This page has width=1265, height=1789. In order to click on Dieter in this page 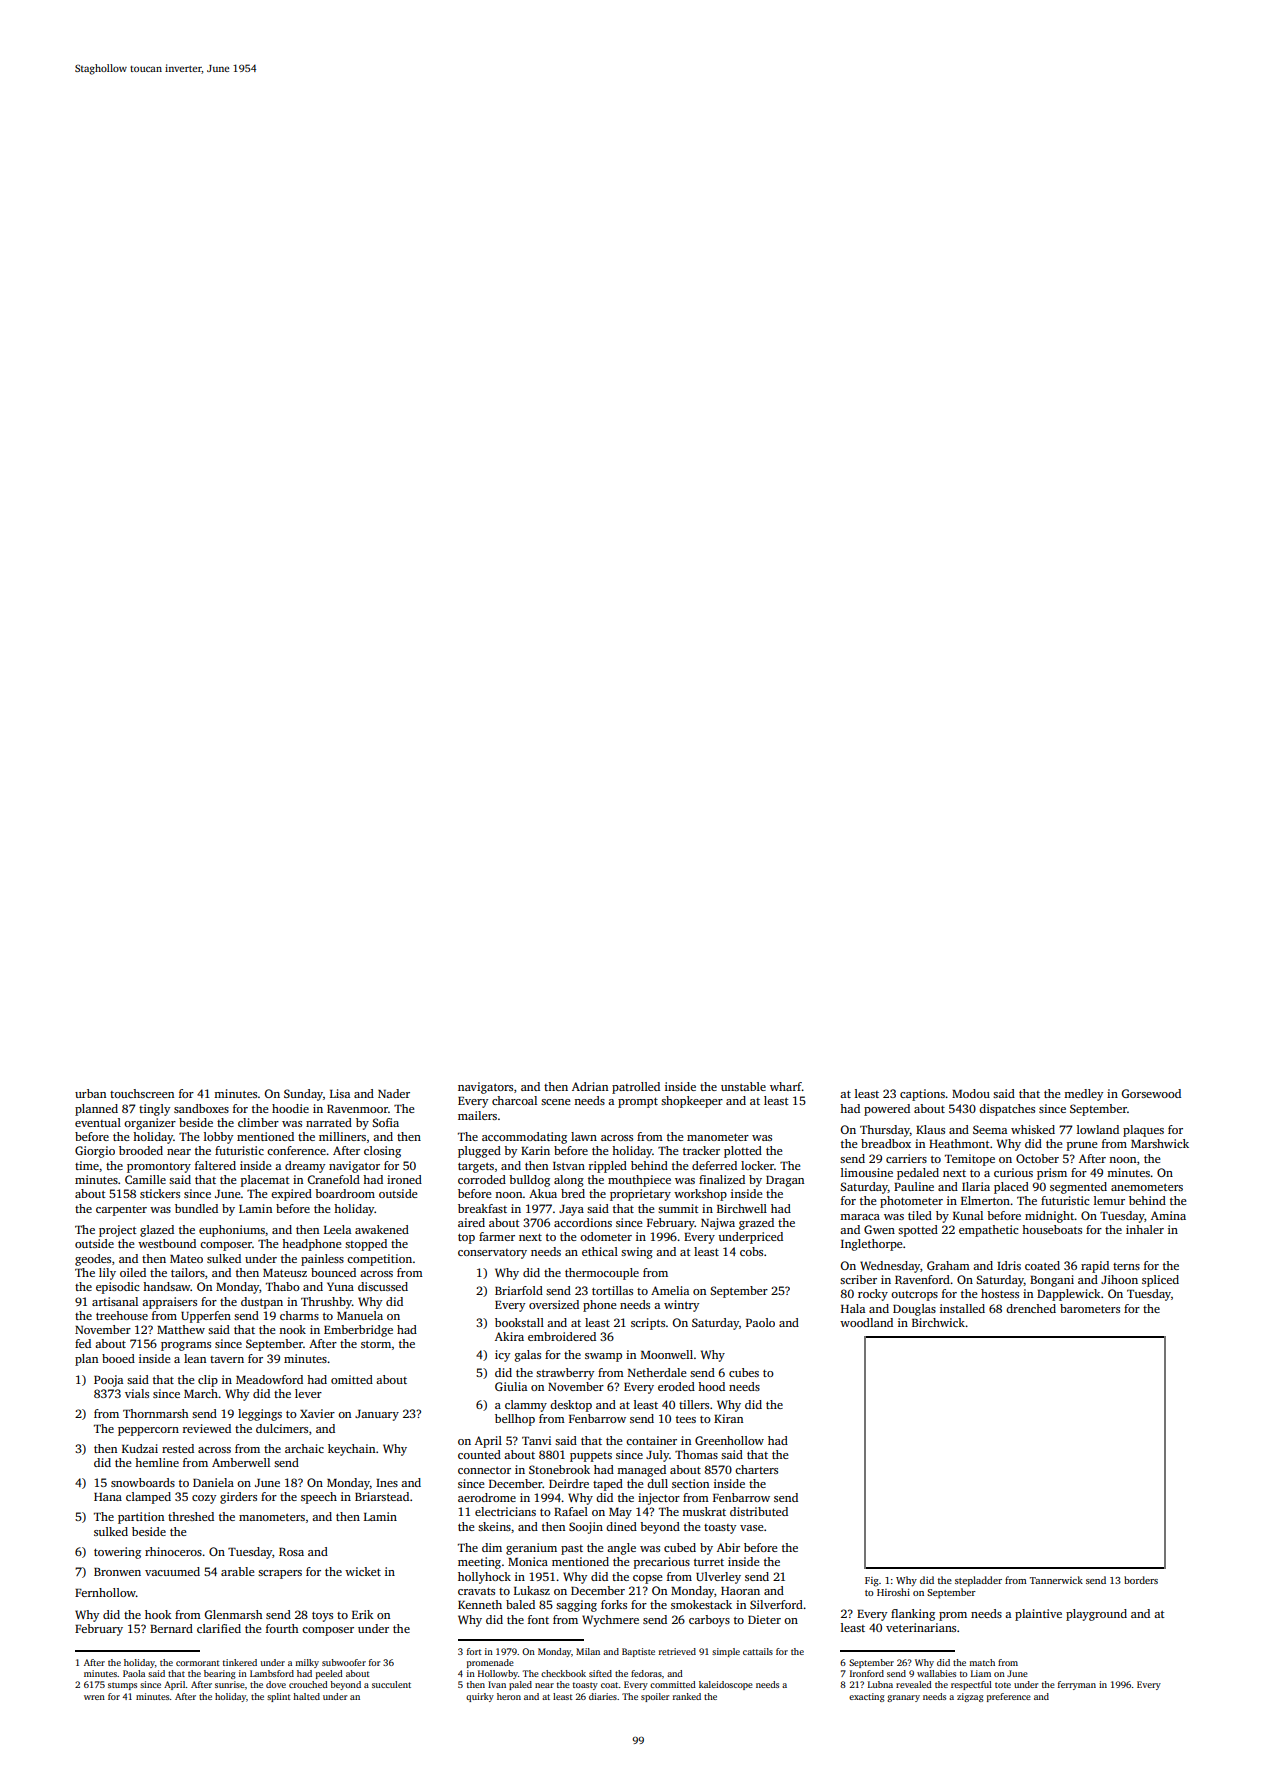, I will do `click(764, 1619)`.
